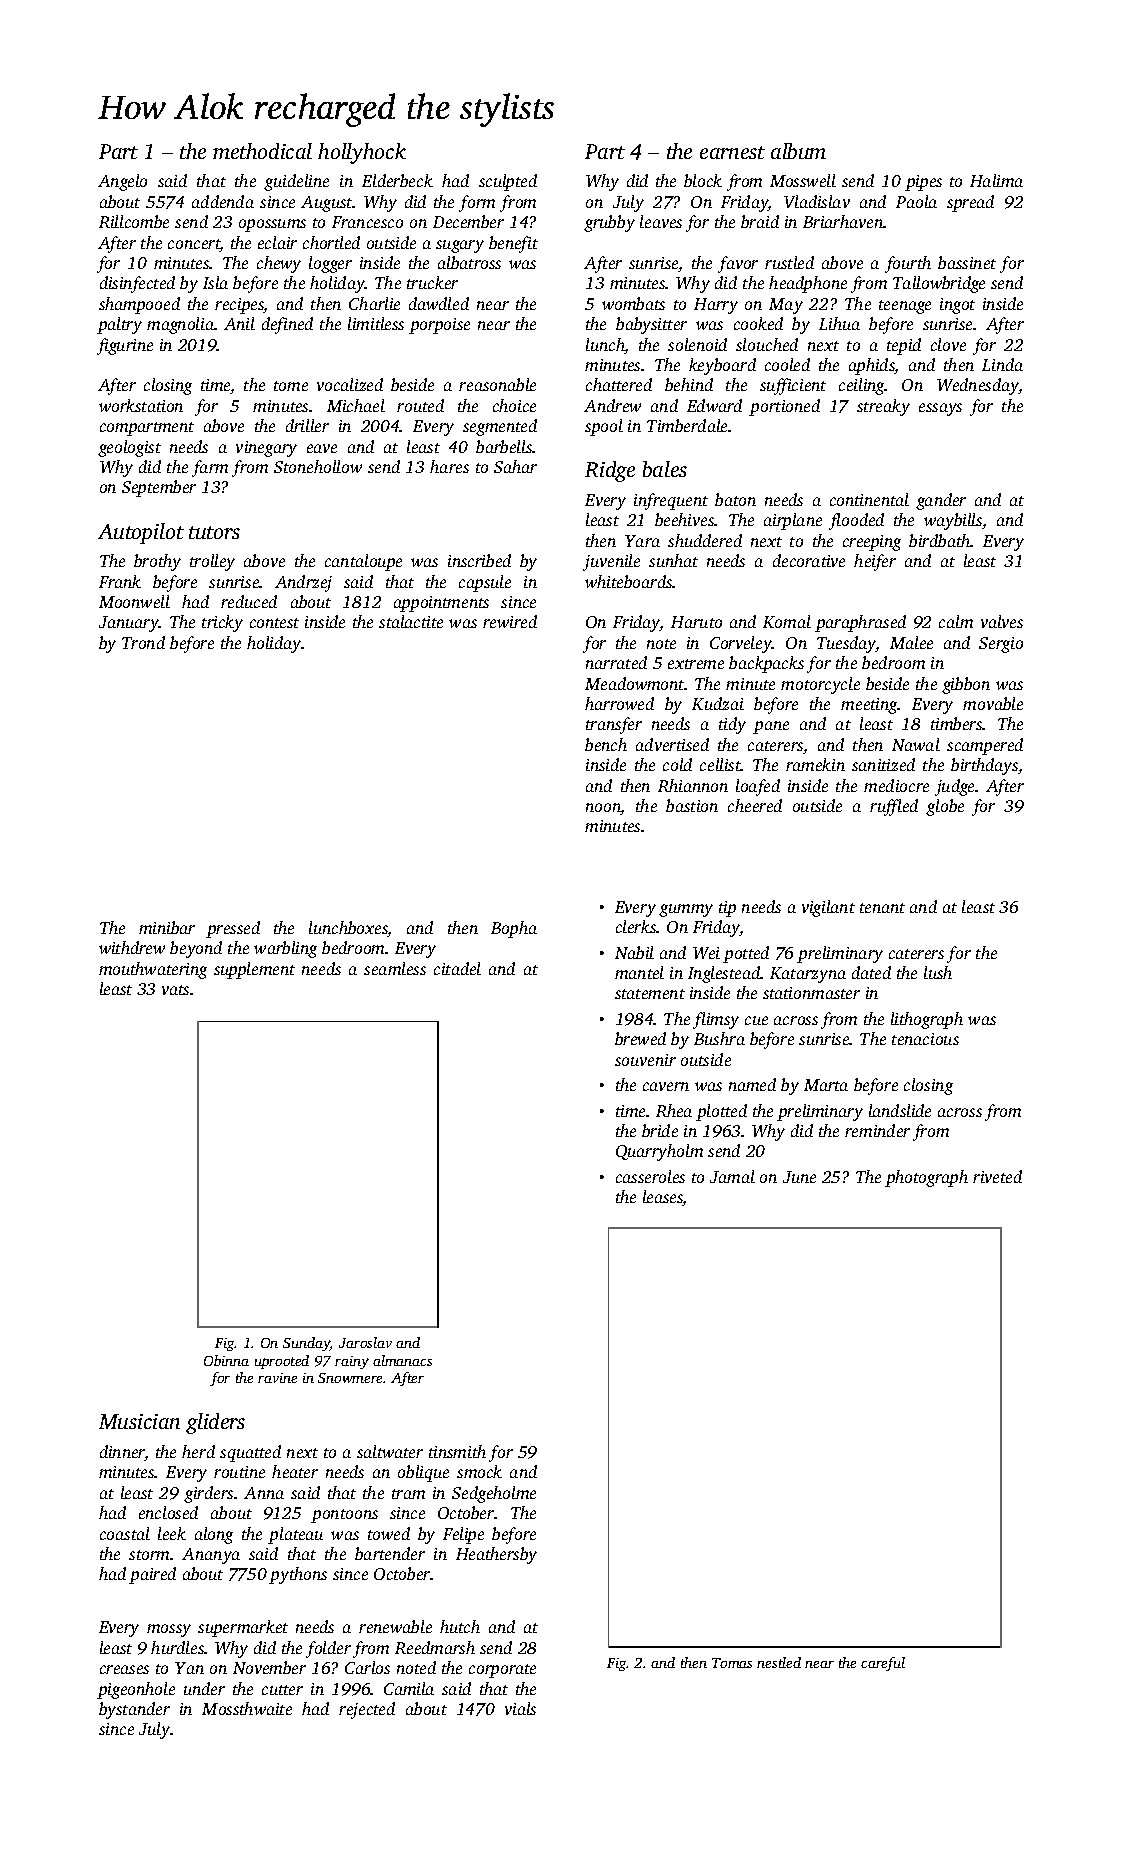 Image resolution: width=1123 pixels, height=1850 pixels. Describe the element at coordinates (243, 1628) in the screenshot. I see `supermarket` at that location.
